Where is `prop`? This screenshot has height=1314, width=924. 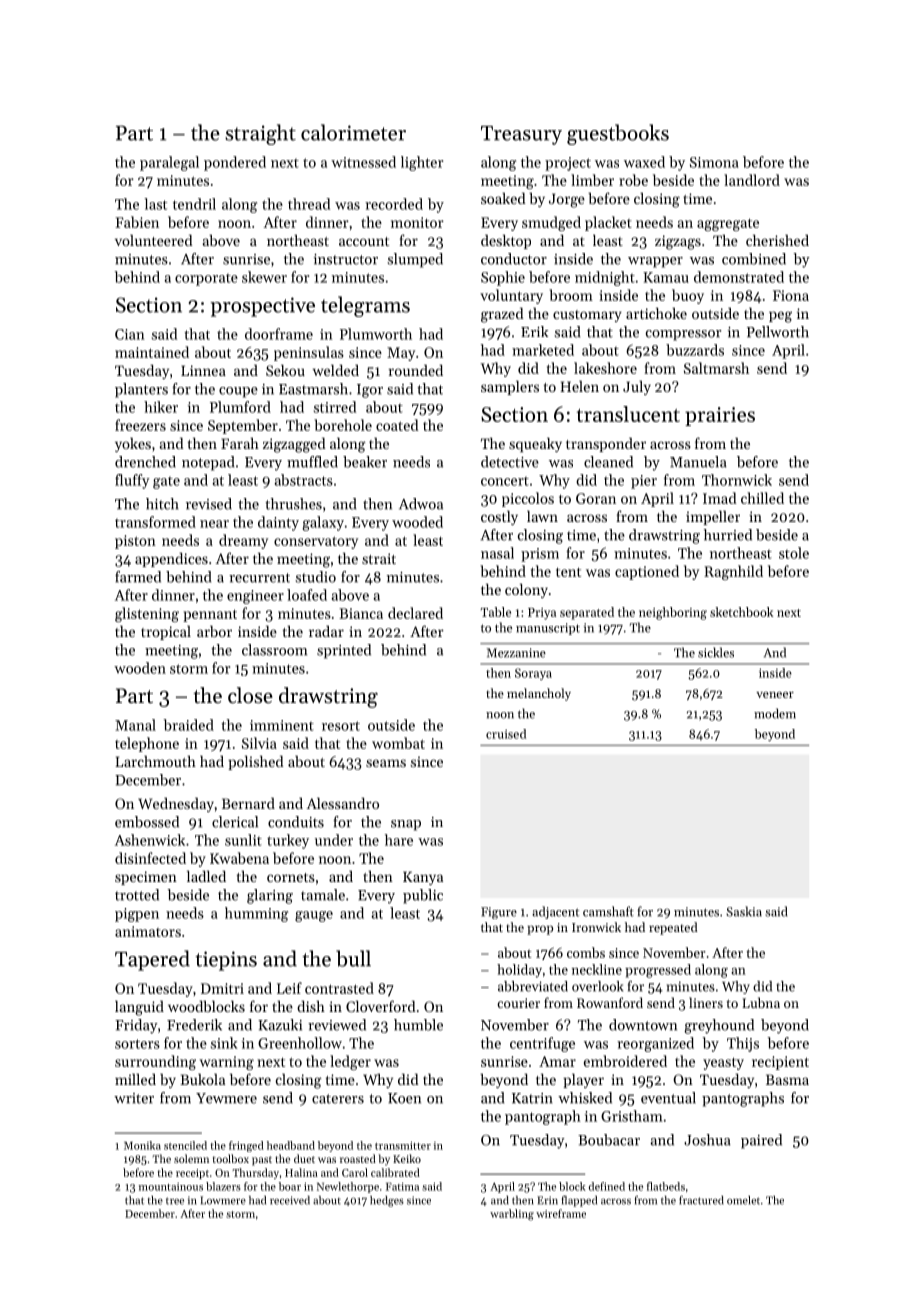
prop is located at coordinates (540, 930).
